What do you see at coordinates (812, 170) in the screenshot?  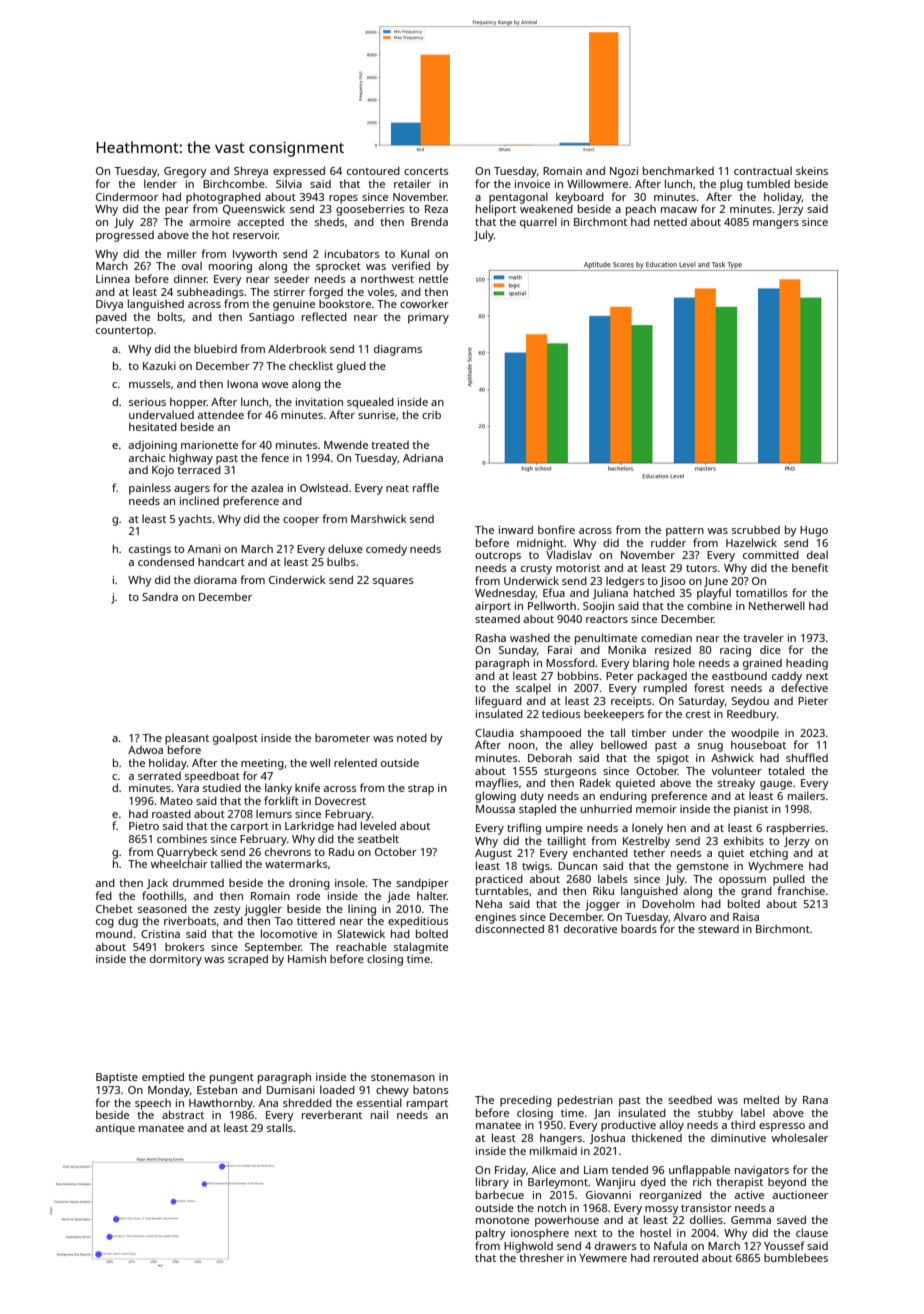 I see `skeins` at bounding box center [812, 170].
